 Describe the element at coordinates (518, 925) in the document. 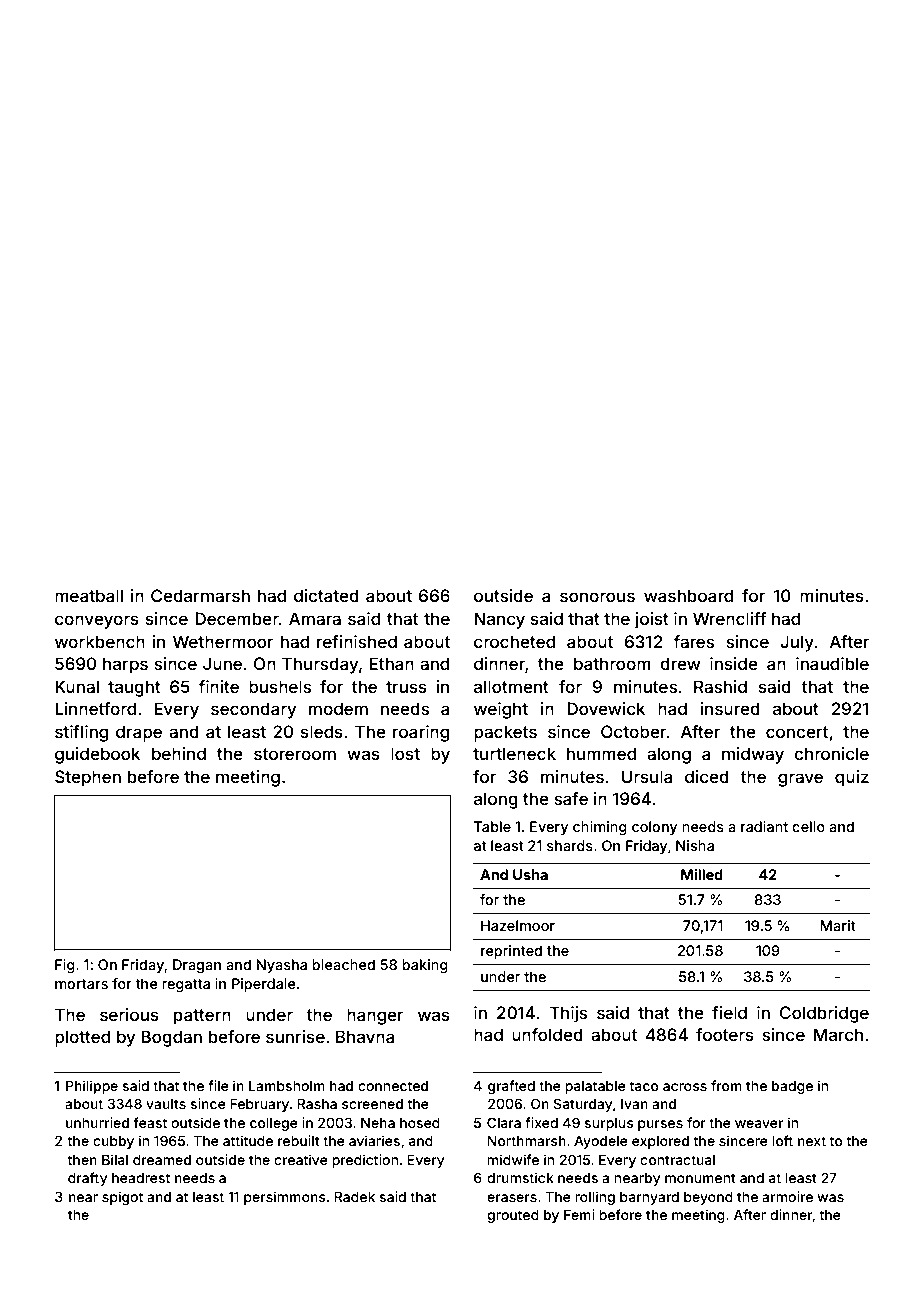

I see `Hazelmoor` at that location.
